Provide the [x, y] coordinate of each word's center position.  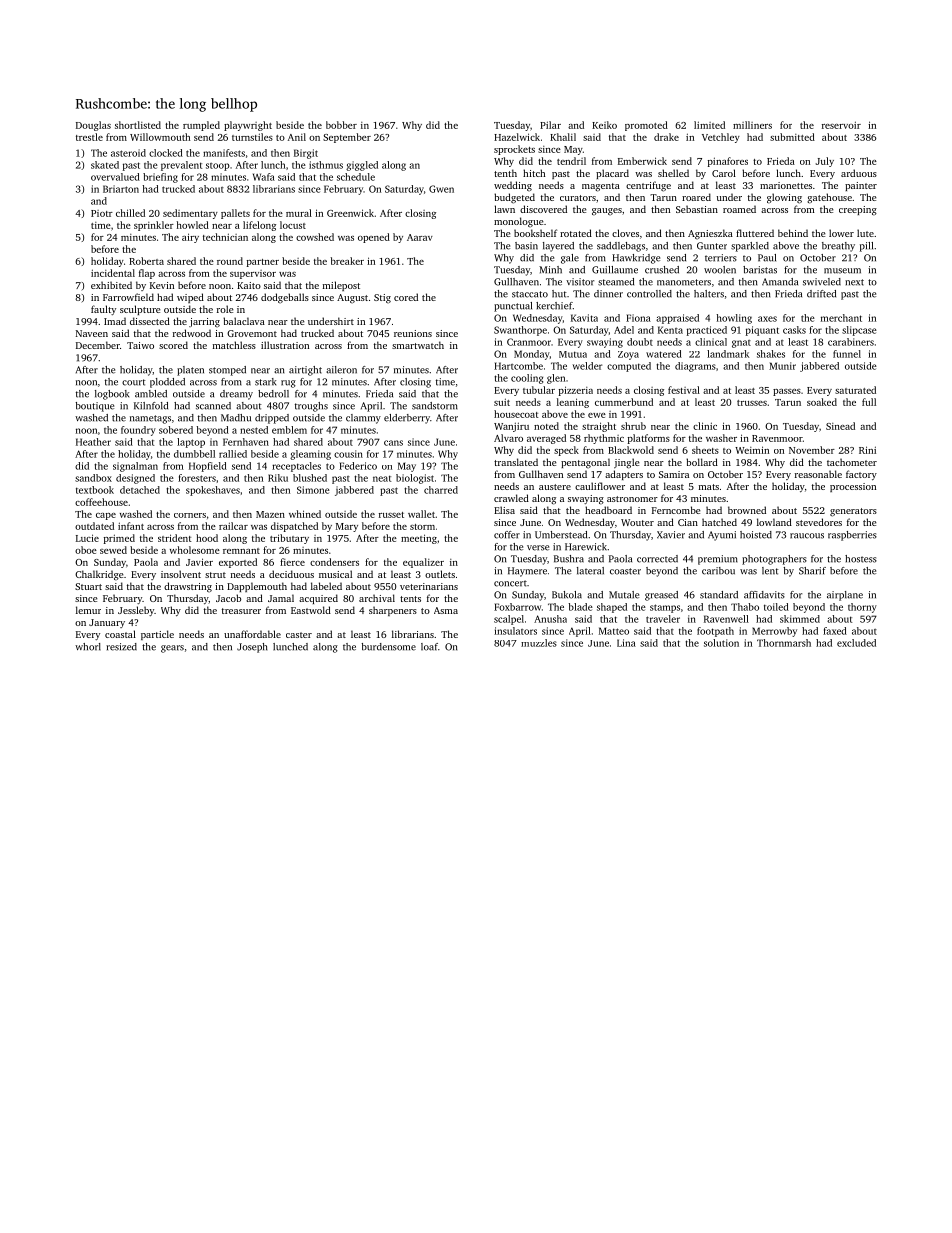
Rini [867, 450]
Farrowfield [128, 297]
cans [393, 443]
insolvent [181, 574]
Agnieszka [710, 234]
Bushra [569, 559]
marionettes [786, 185]
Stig [382, 299]
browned [747, 510]
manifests [224, 153]
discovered [543, 209]
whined [305, 514]
